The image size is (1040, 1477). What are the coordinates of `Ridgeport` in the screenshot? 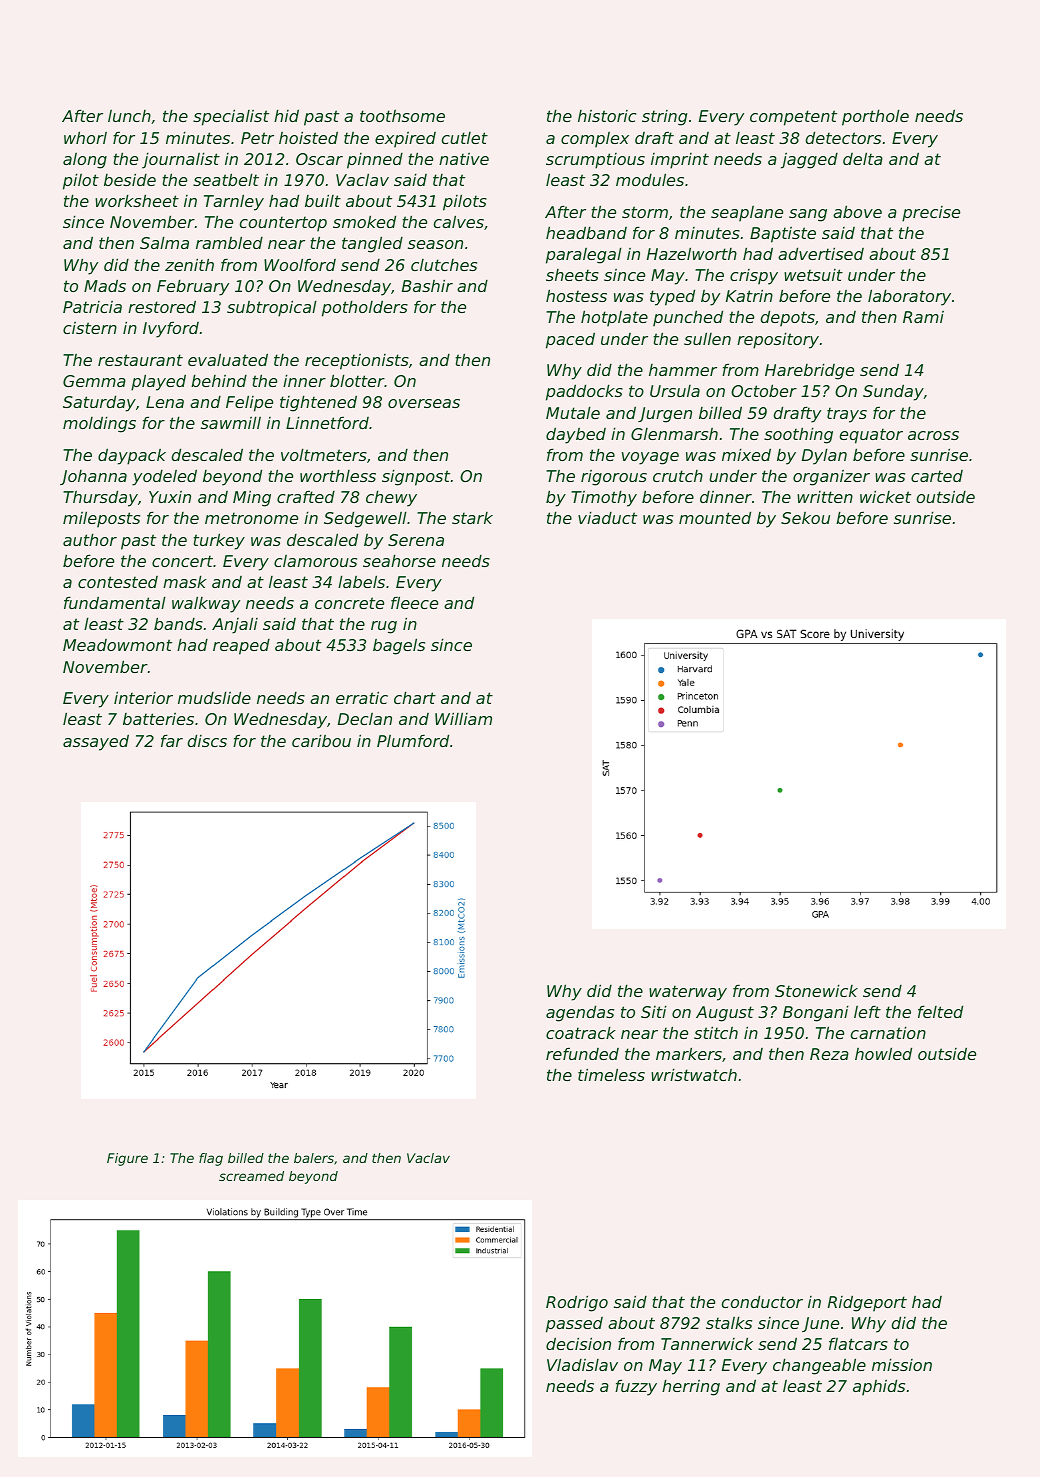 It's located at (867, 1303).
